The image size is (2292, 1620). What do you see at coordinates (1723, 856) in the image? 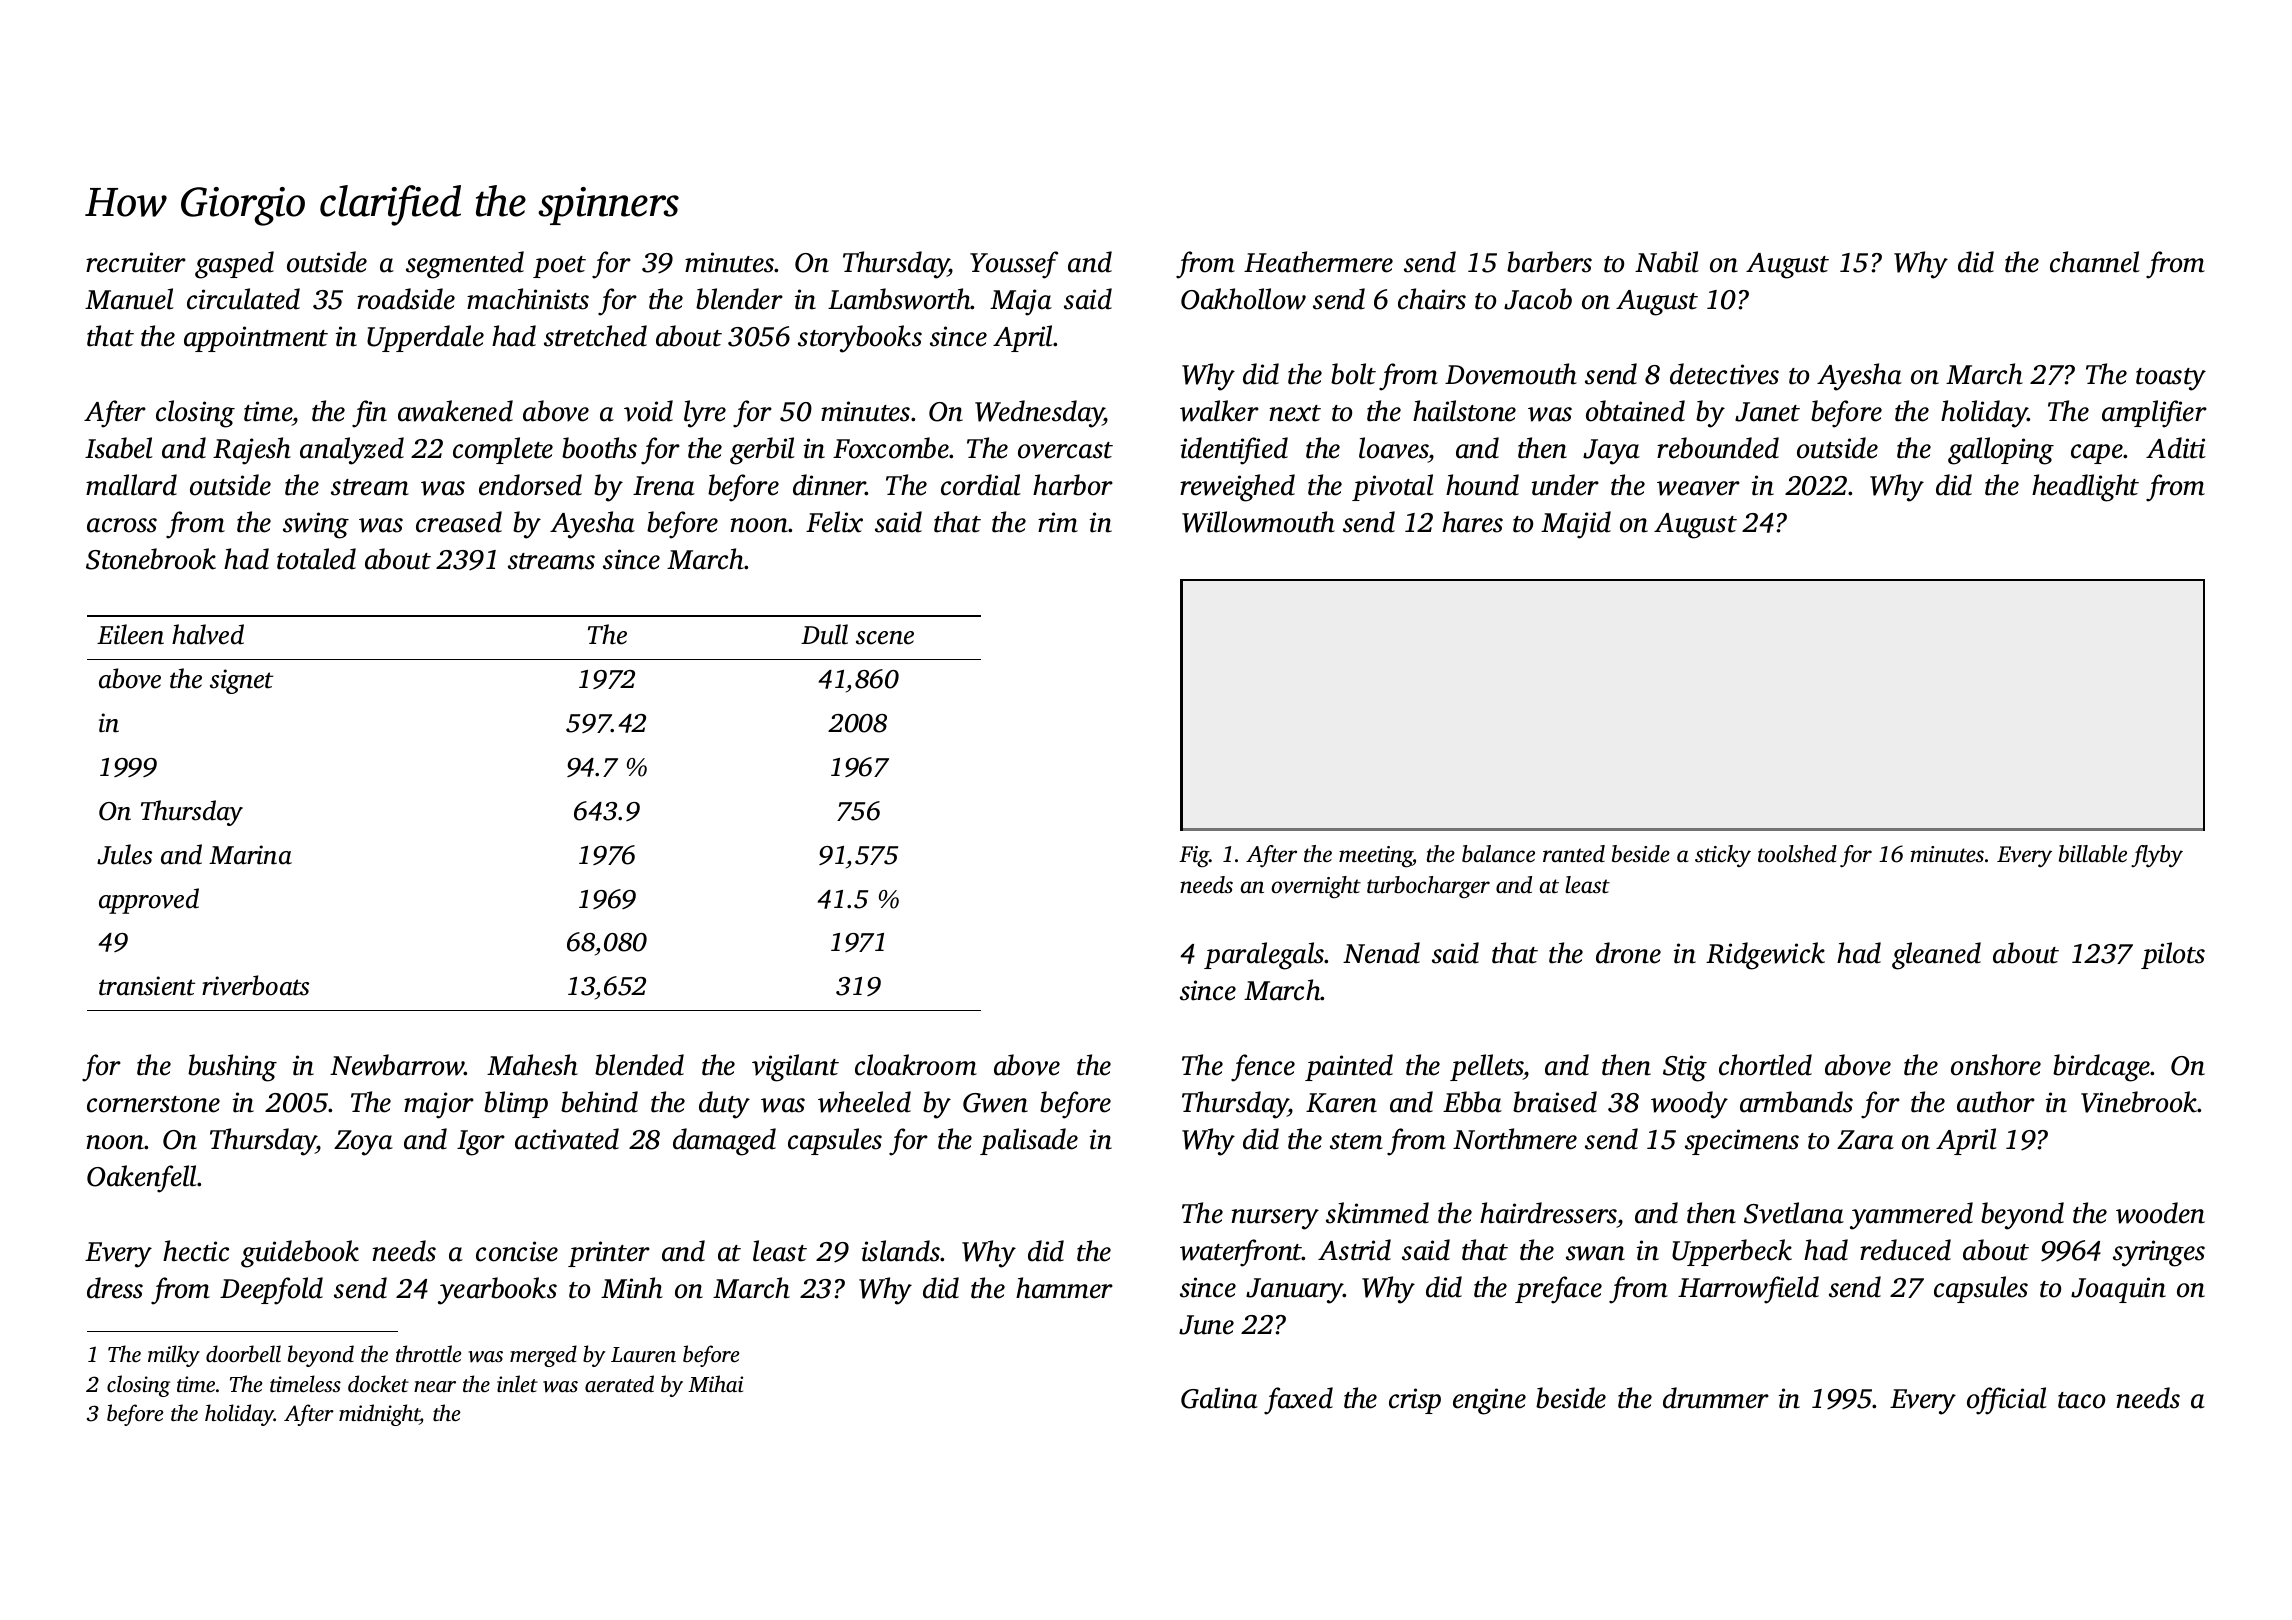
I see `sticky` at bounding box center [1723, 856].
